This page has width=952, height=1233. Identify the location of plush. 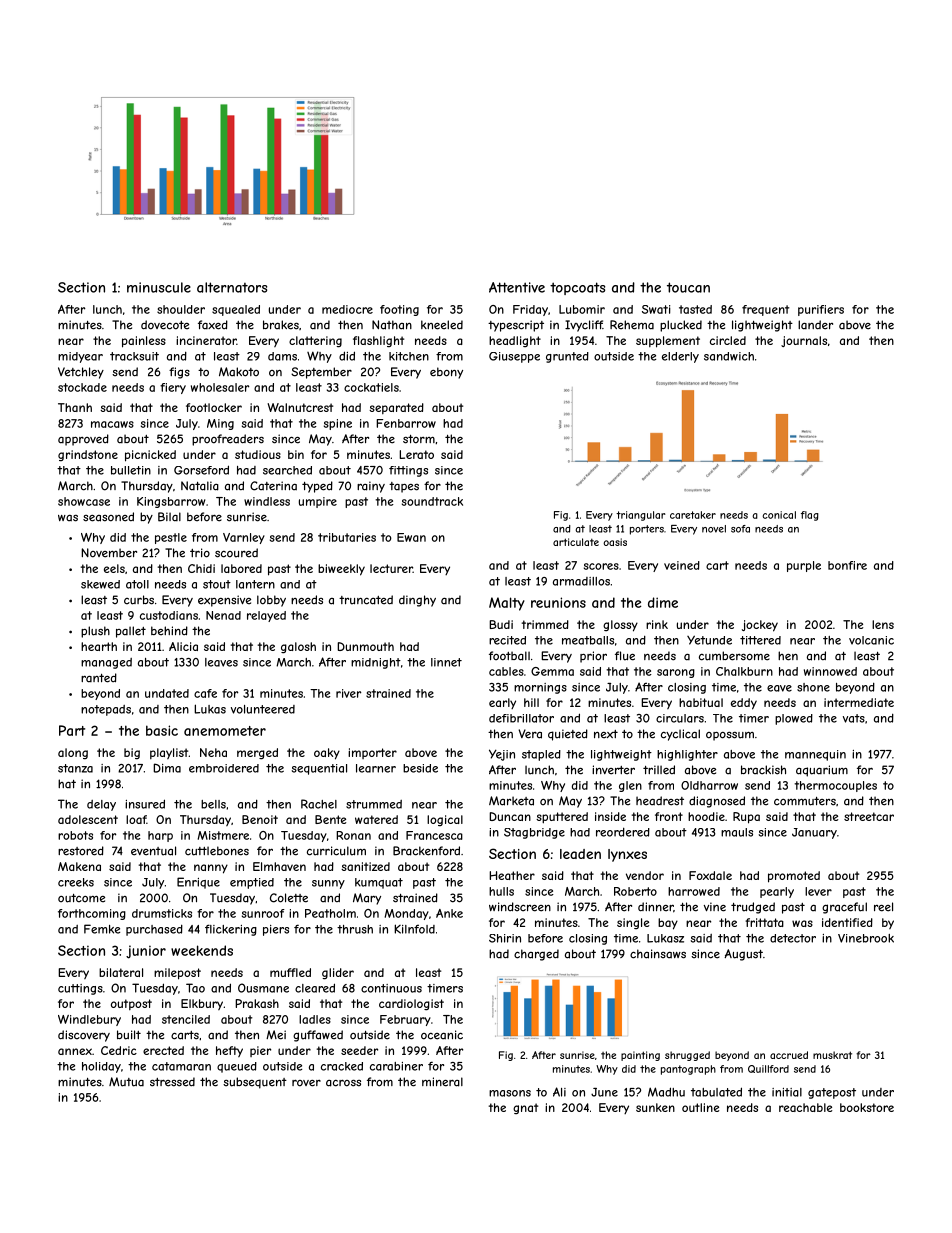
(95, 632).
